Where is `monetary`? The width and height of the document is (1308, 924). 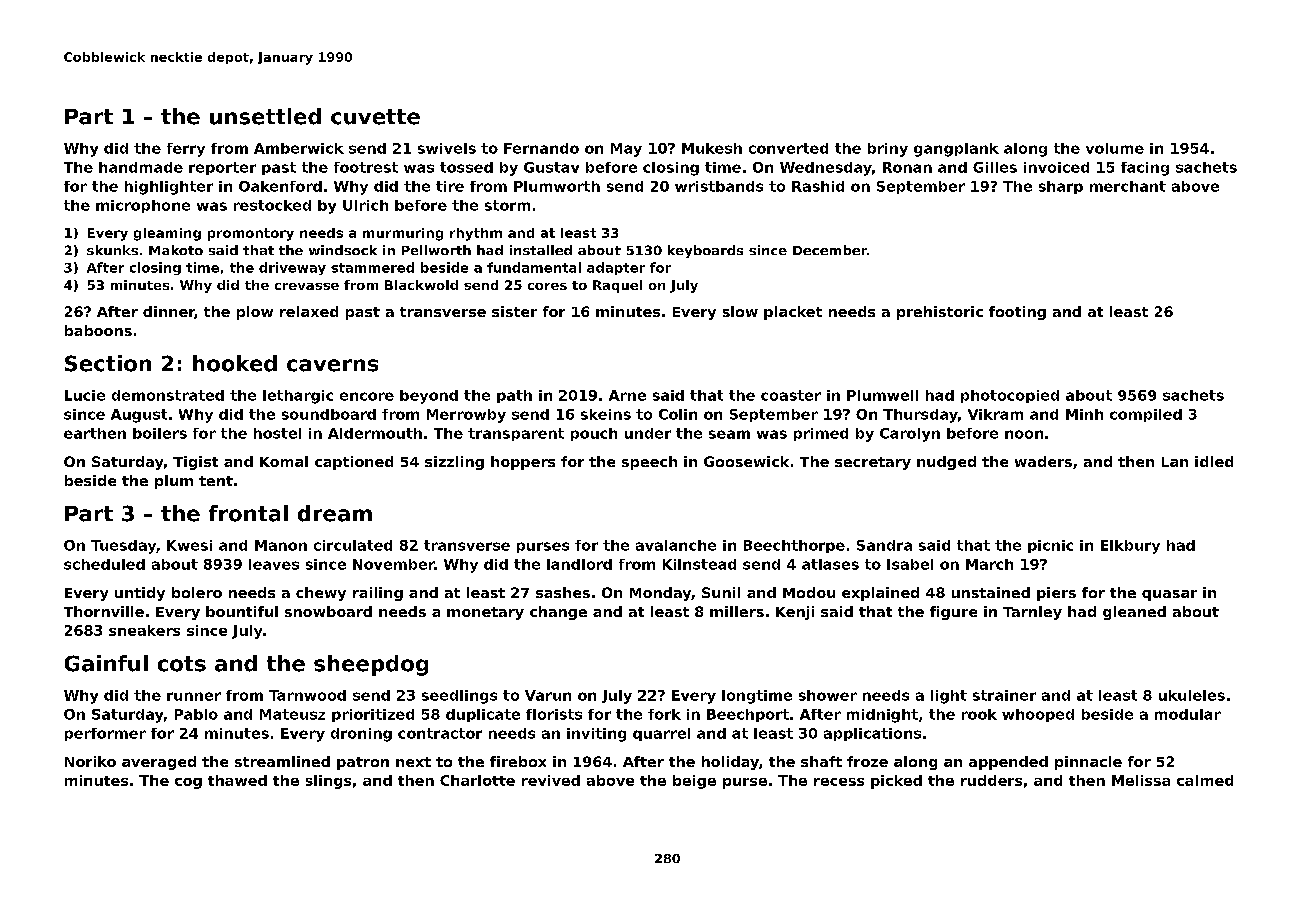 monetary is located at coordinates (485, 613).
